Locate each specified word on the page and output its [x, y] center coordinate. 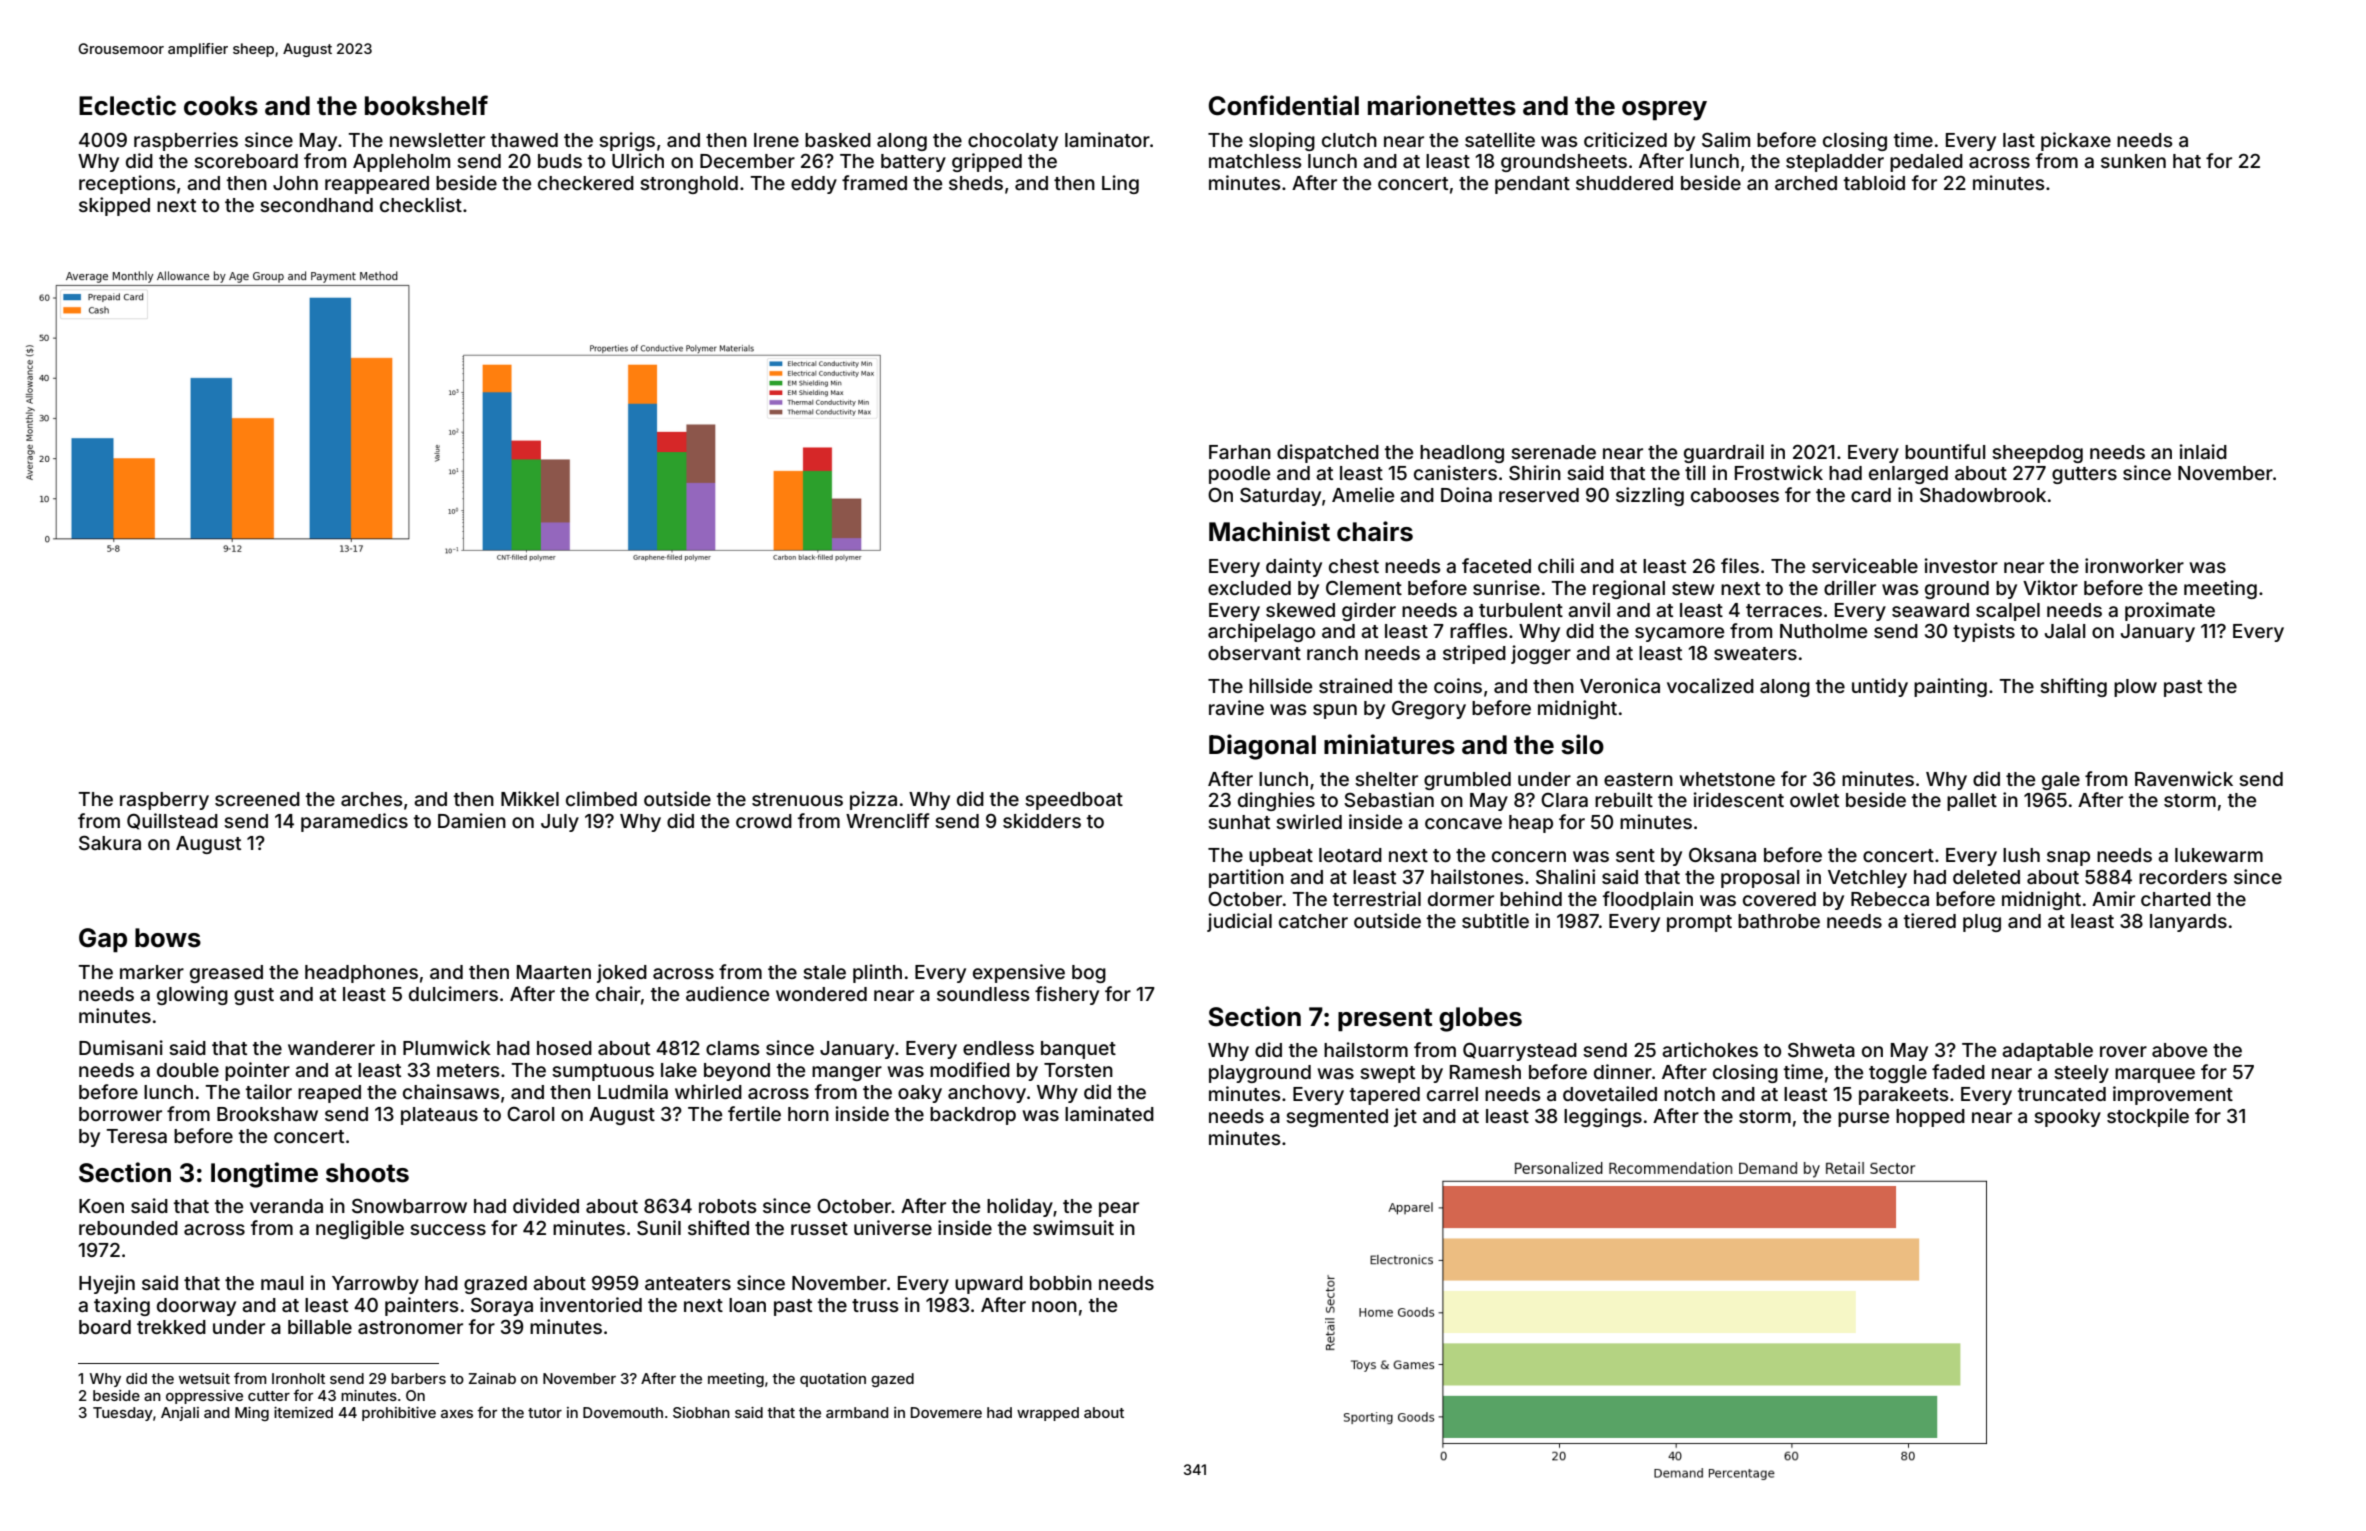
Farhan [1240, 452]
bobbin [1061, 1282]
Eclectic [127, 105]
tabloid [1874, 182]
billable [320, 1326]
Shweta [1821, 1049]
